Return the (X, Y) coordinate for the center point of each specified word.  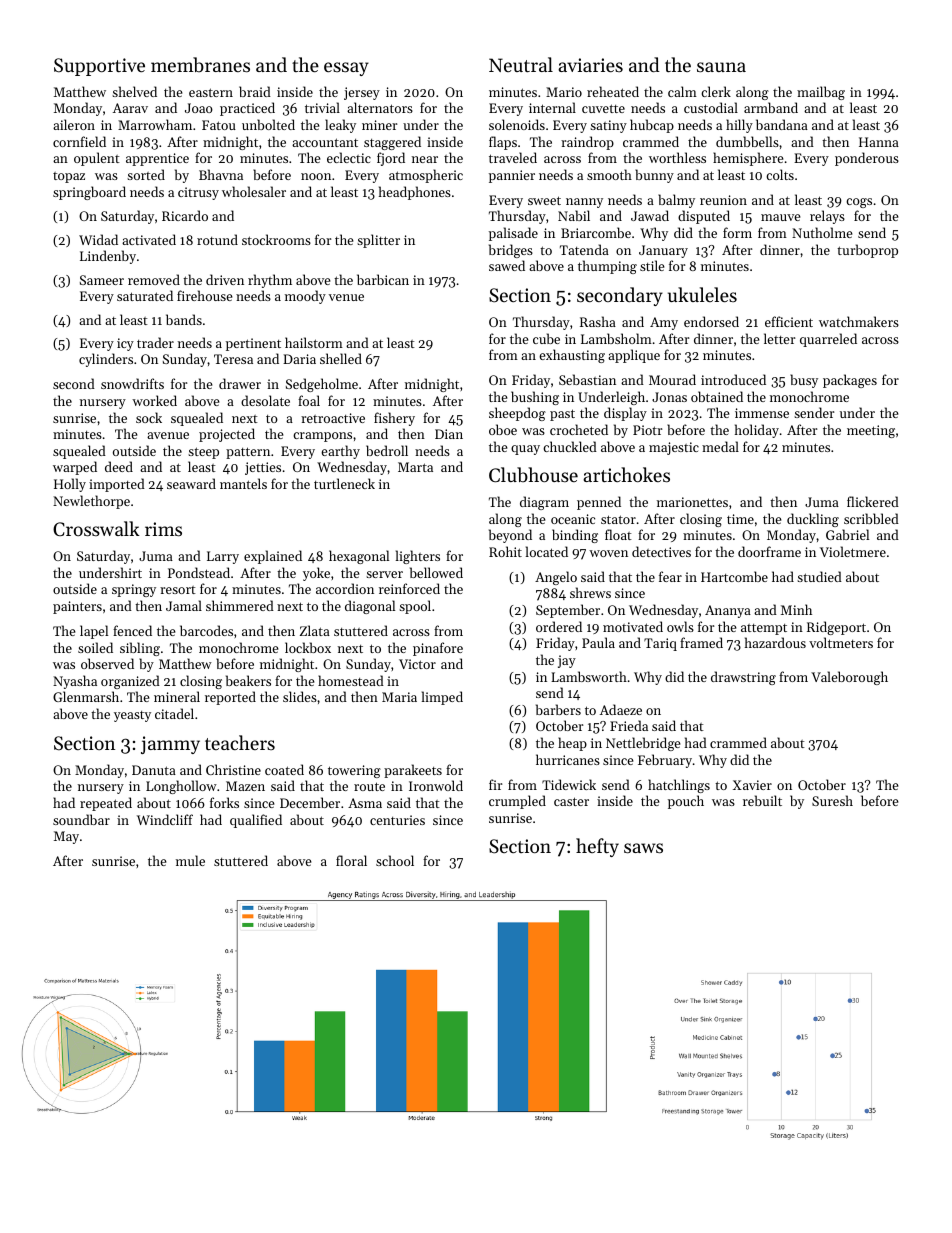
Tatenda (584, 249)
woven (608, 553)
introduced (733, 379)
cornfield (79, 141)
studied (819, 576)
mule (190, 860)
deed (119, 466)
